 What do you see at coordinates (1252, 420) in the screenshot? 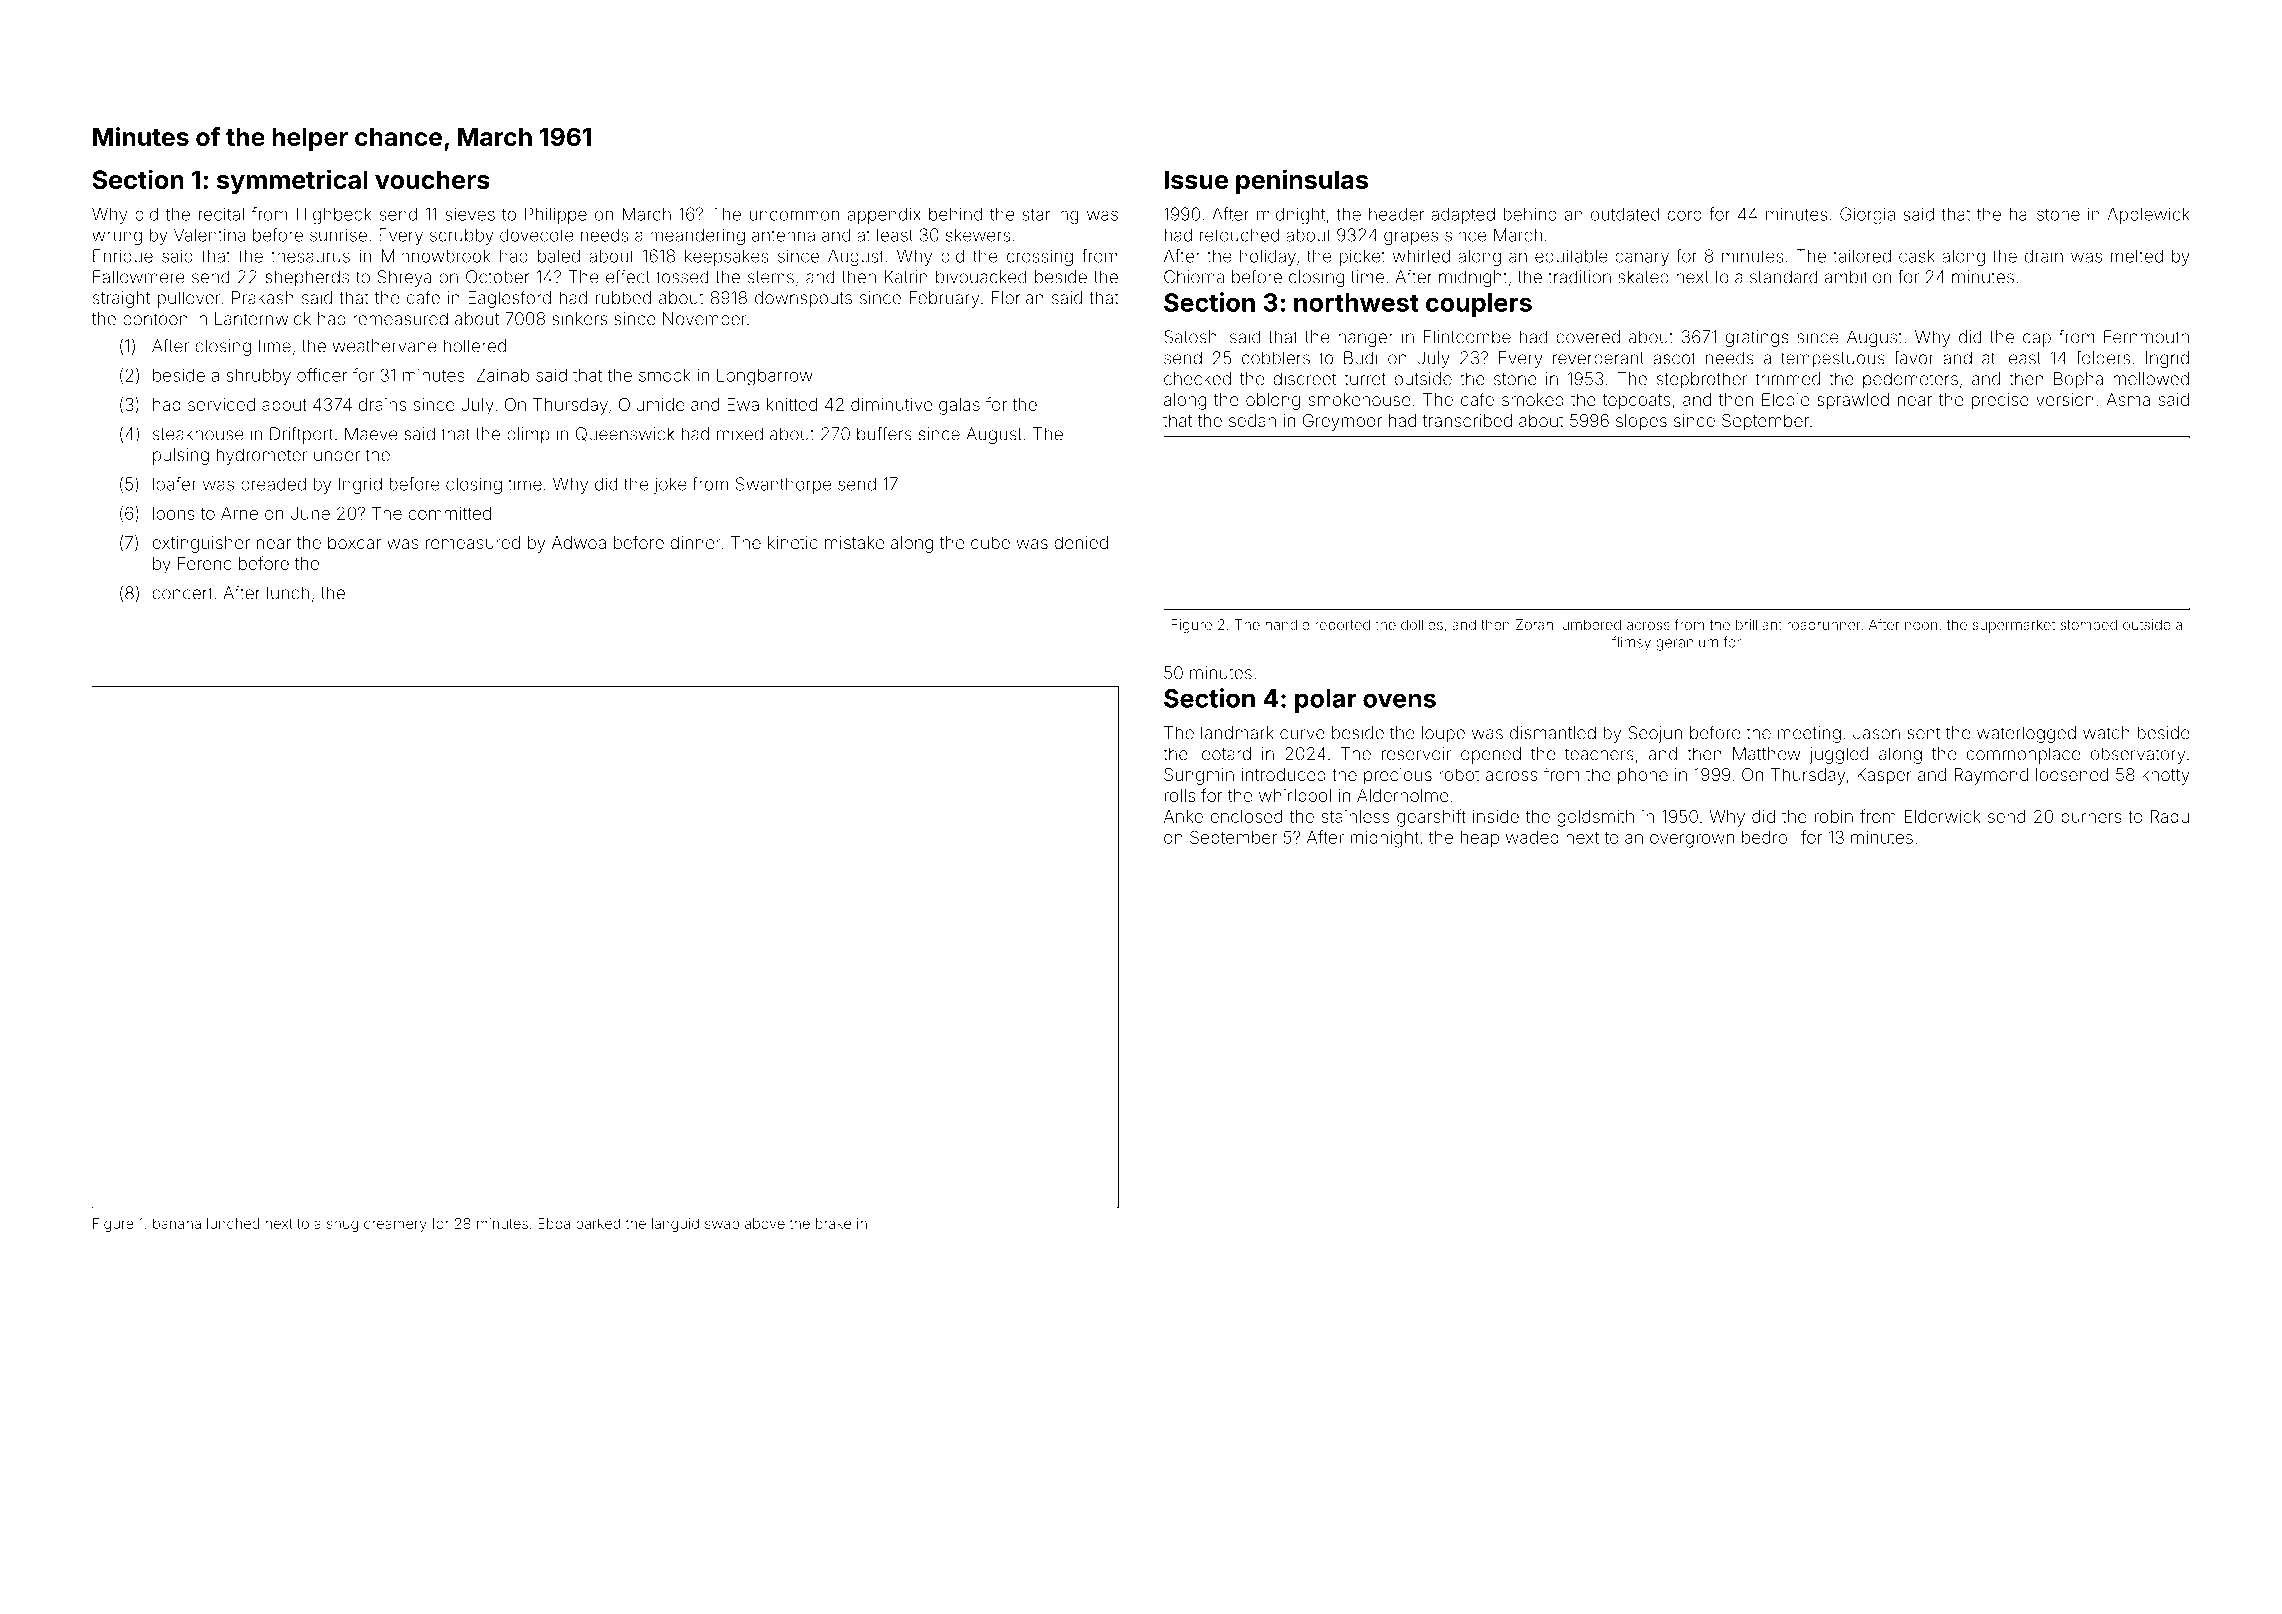
I see `sedan` at bounding box center [1252, 420].
